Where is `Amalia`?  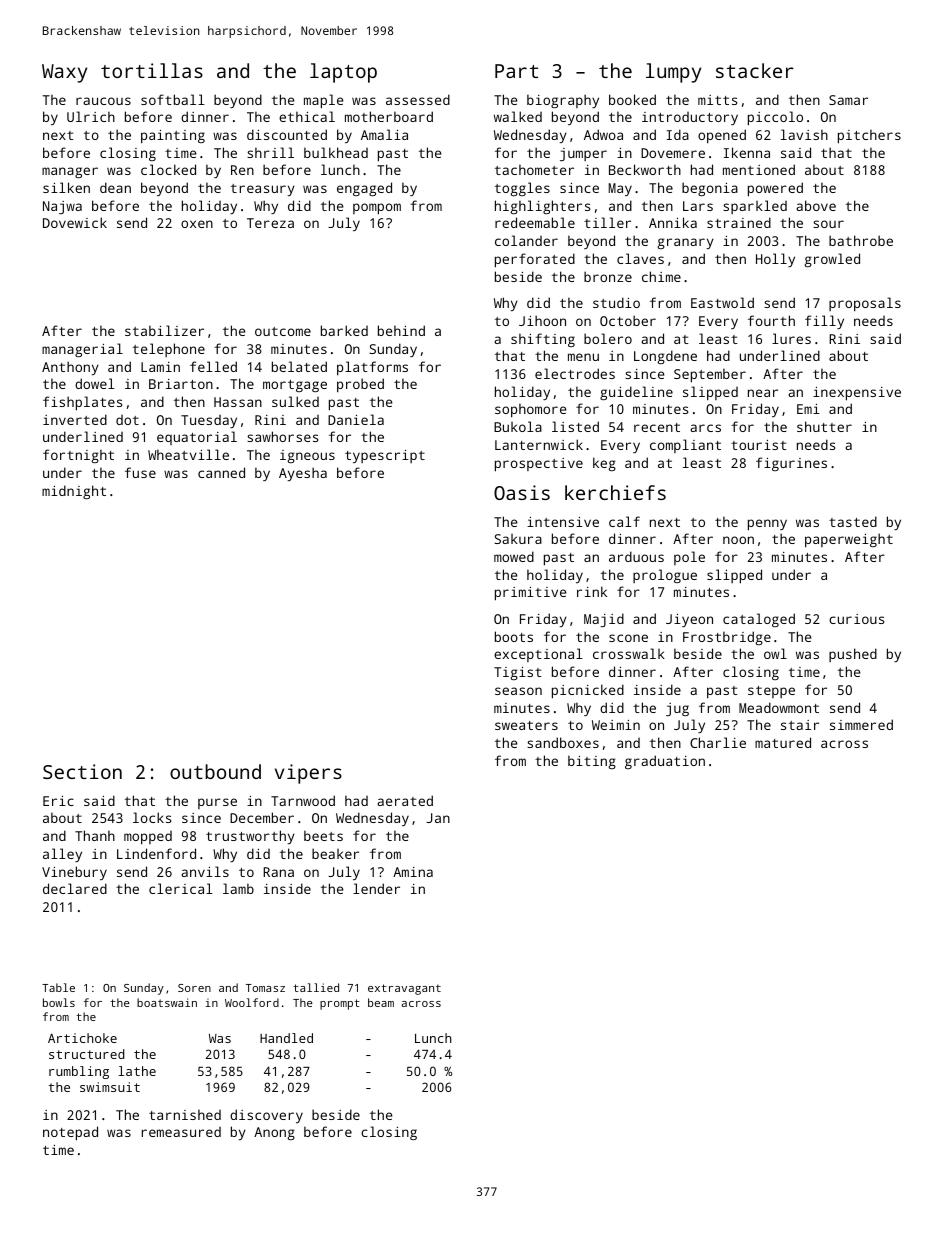
Amalia is located at coordinates (384, 134).
